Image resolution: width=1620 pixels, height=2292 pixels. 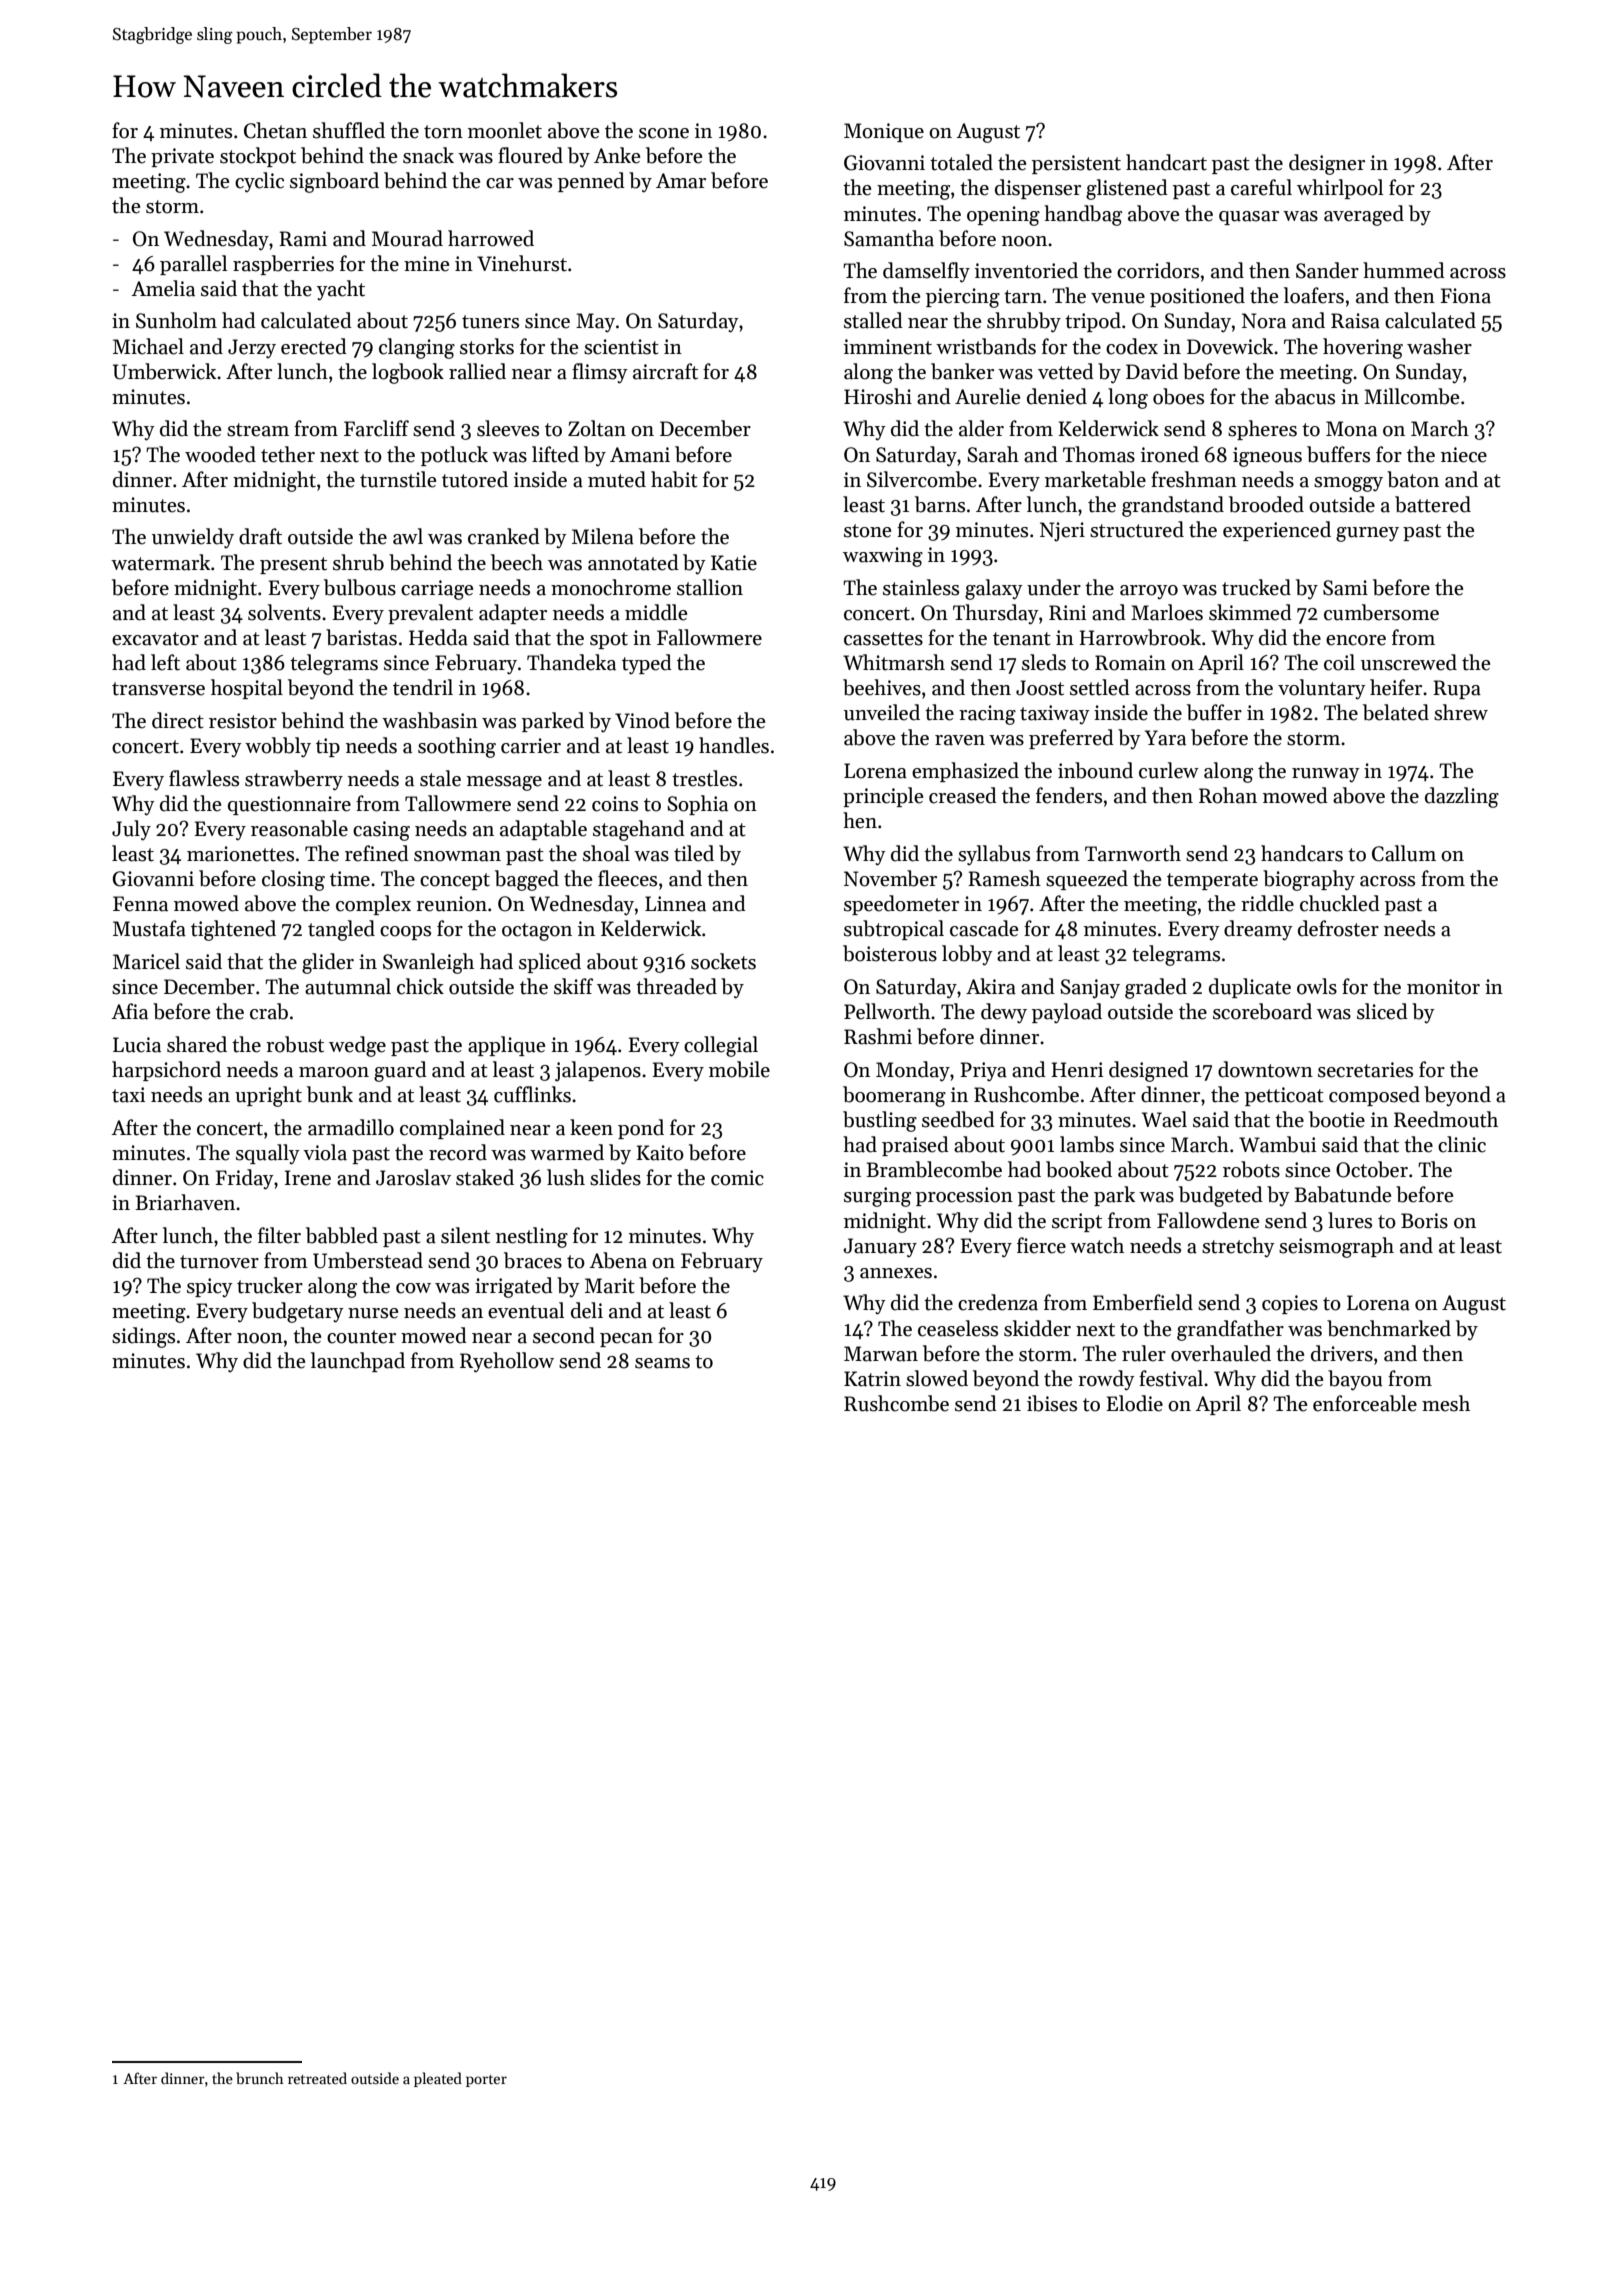 I want to click on brunch, so click(x=260, y=2078).
